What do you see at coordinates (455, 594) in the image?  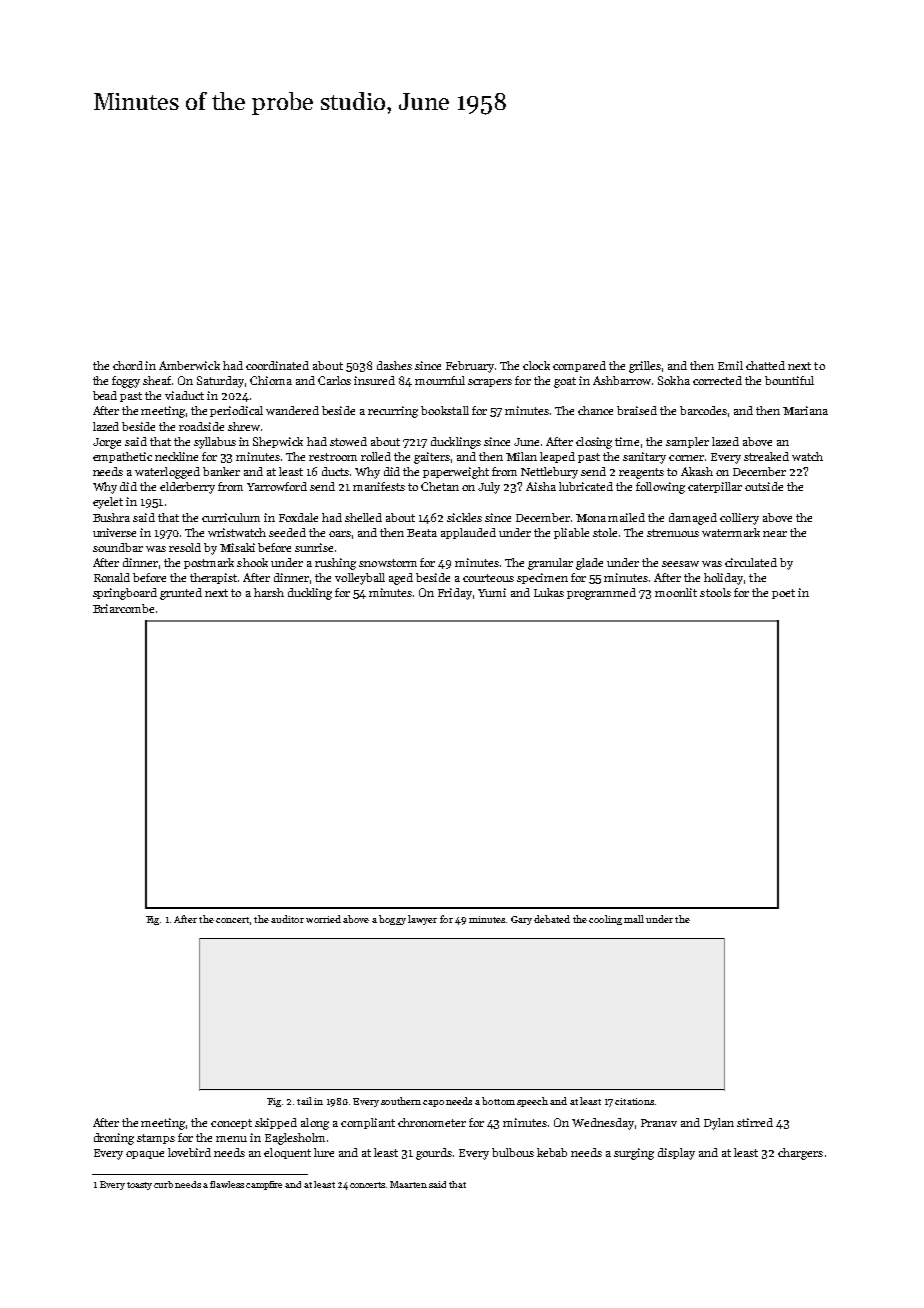 I see `Friday` at bounding box center [455, 594].
